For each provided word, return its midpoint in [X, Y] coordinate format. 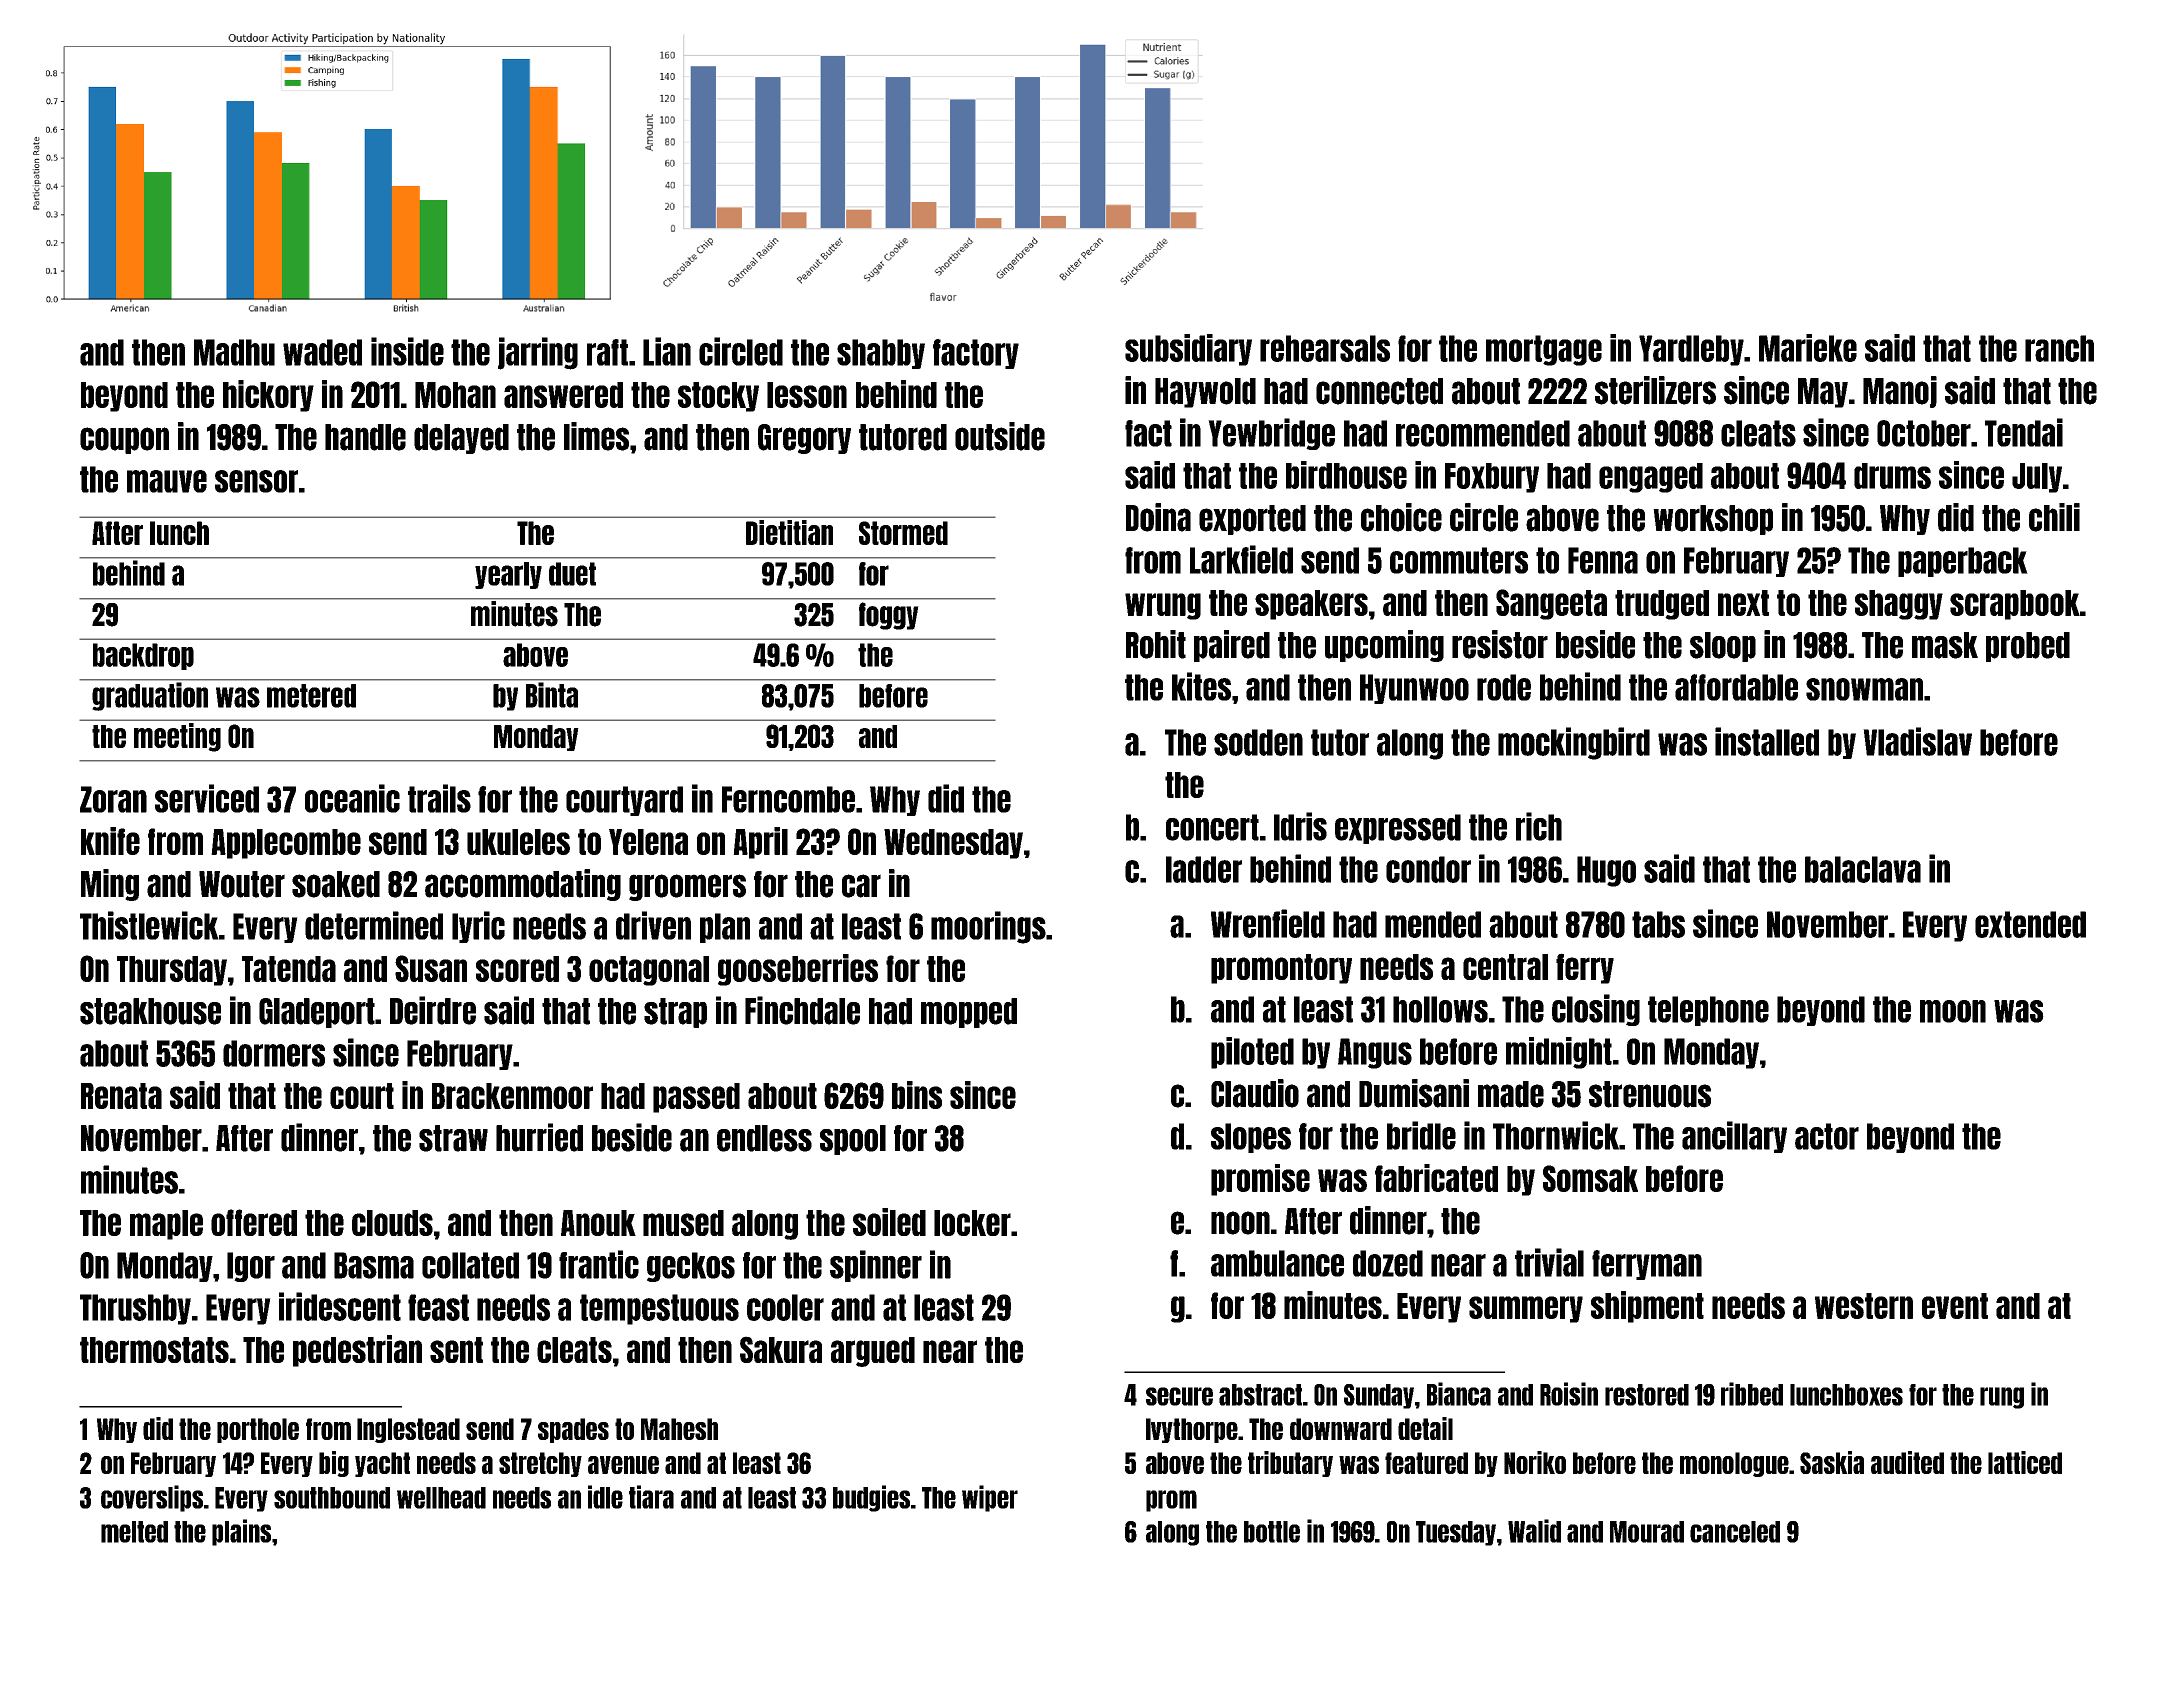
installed [1767, 741]
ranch [2059, 348]
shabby [881, 354]
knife [110, 841]
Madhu [234, 352]
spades [573, 1430]
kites [1201, 686]
